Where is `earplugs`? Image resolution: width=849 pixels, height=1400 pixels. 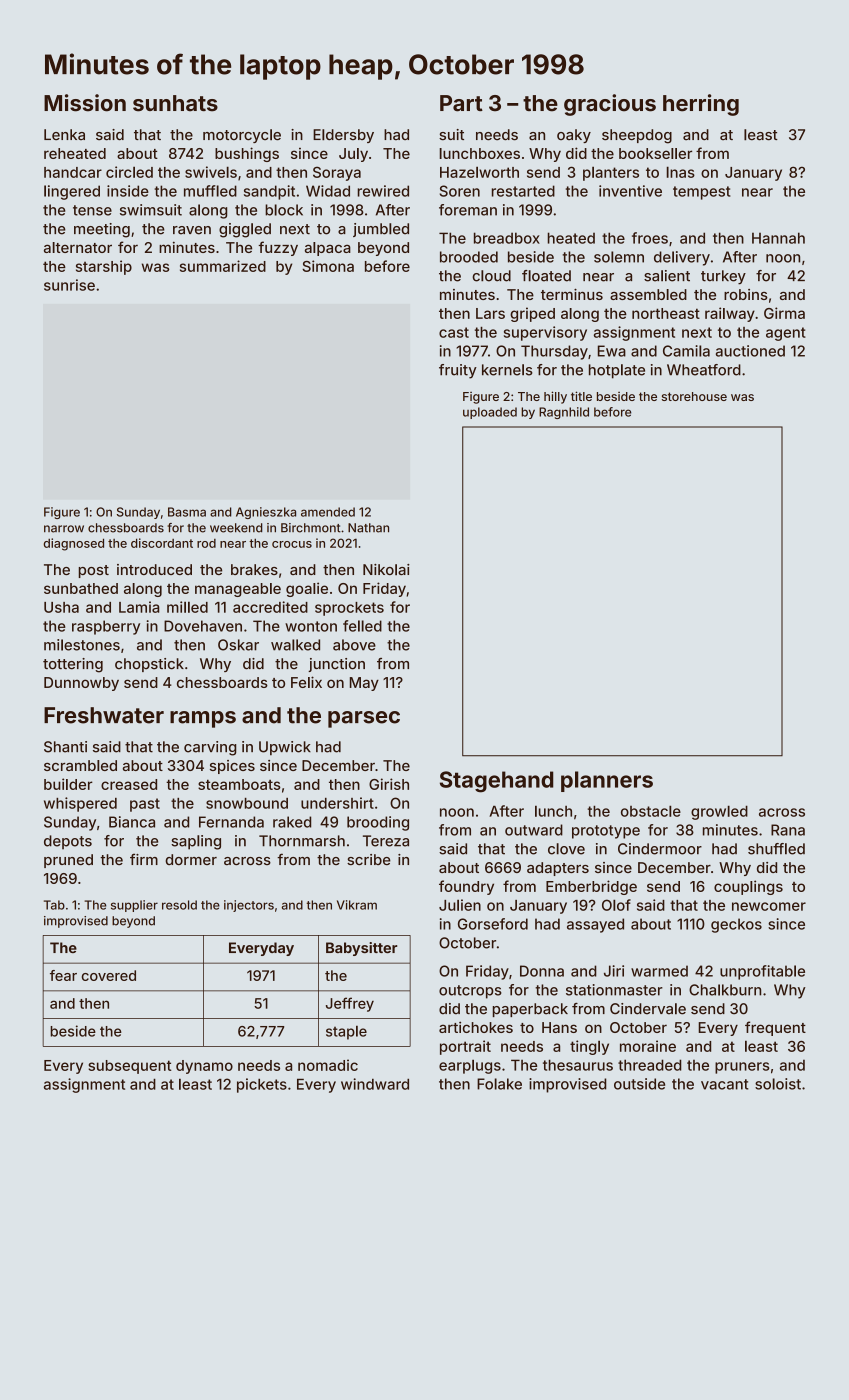 earplugs is located at coordinates (470, 1066).
